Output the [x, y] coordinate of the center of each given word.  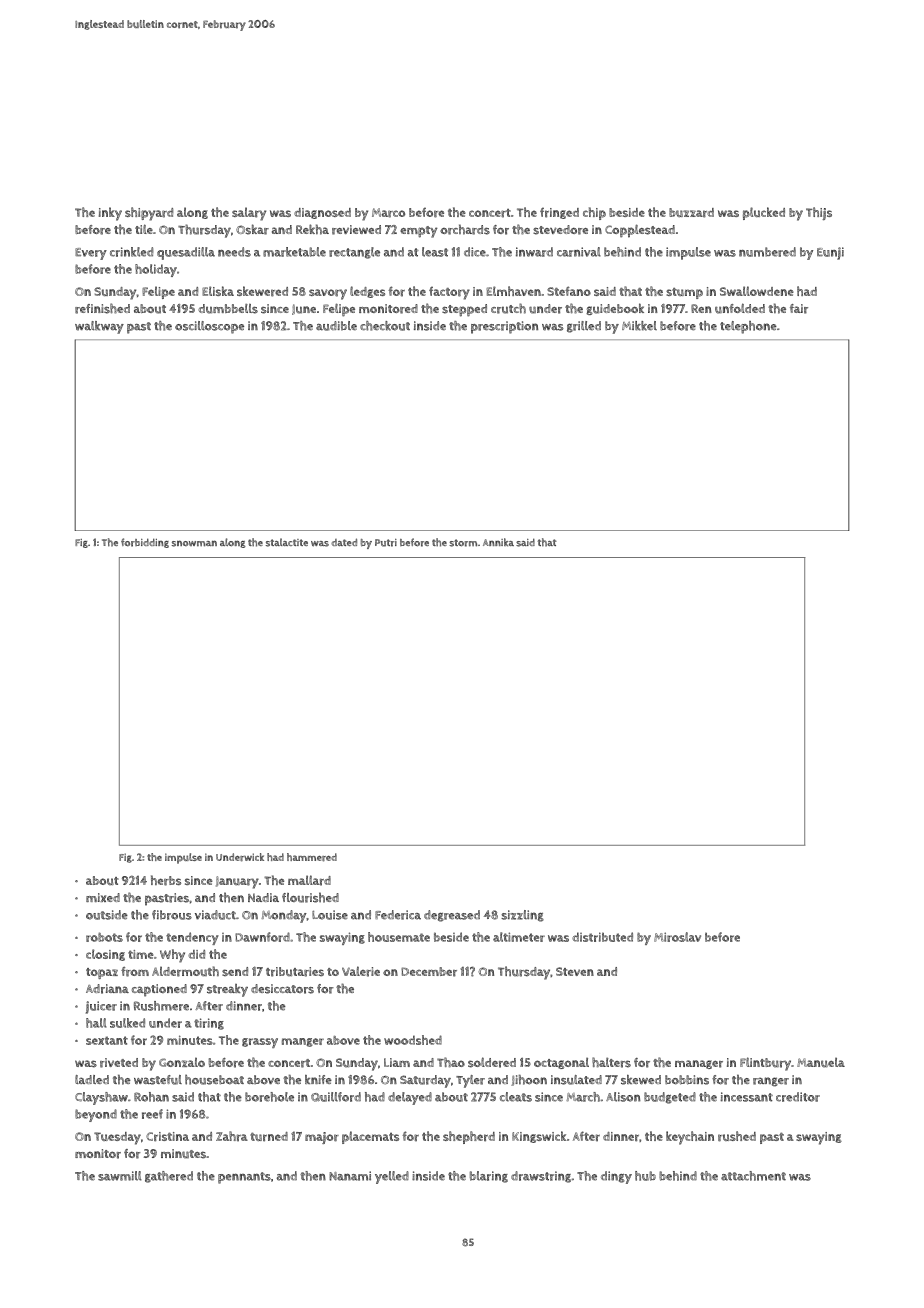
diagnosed [322, 213]
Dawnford [262, 937]
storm [463, 543]
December [429, 972]
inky [110, 214]
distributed [602, 937]
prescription [504, 327]
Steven [575, 971]
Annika [498, 542]
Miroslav [677, 937]
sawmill [120, 1176]
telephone [748, 327]
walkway [99, 327]
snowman [194, 543]
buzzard [691, 213]
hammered [312, 857]
